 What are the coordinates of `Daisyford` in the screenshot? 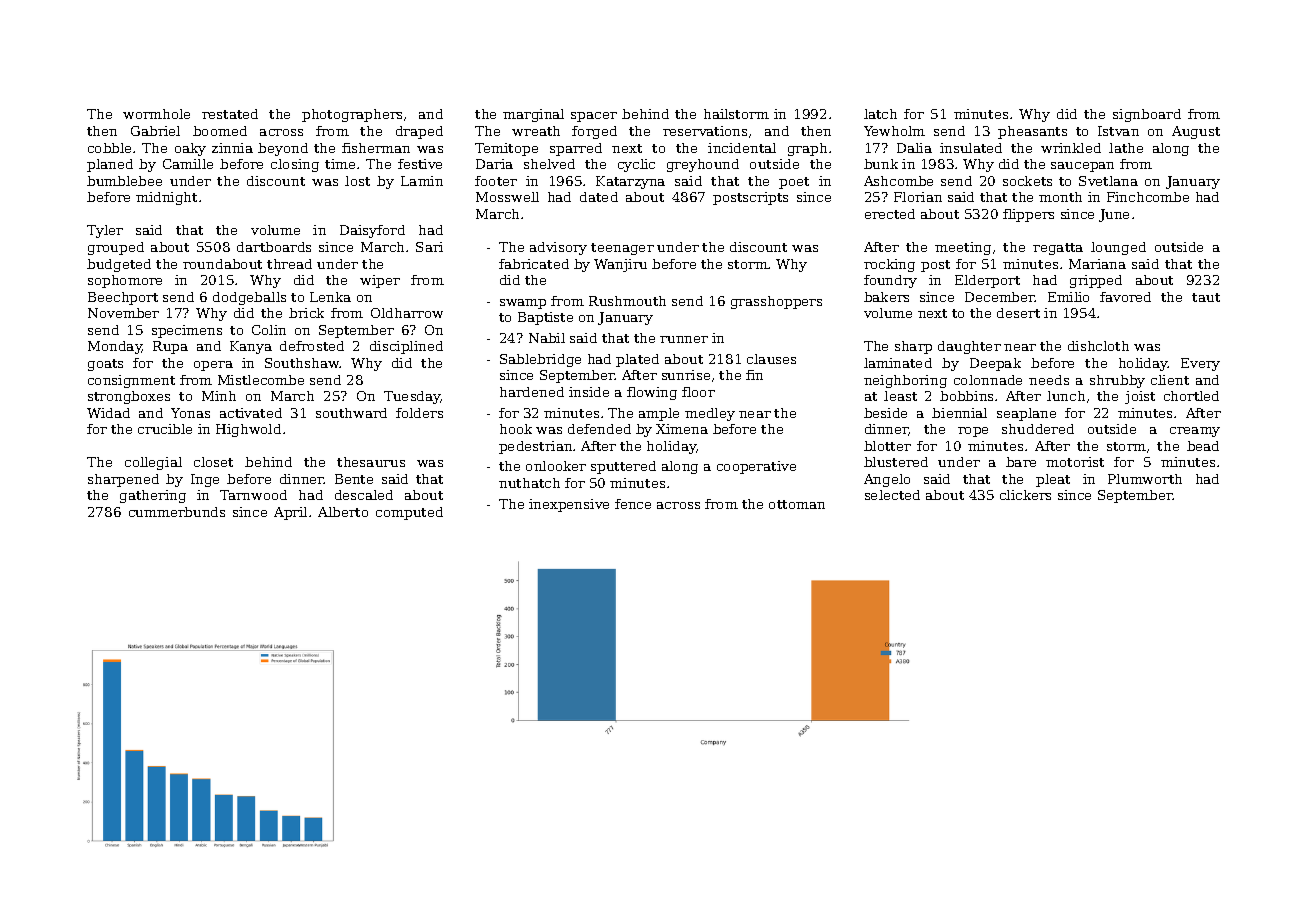 It's located at (372, 231).
